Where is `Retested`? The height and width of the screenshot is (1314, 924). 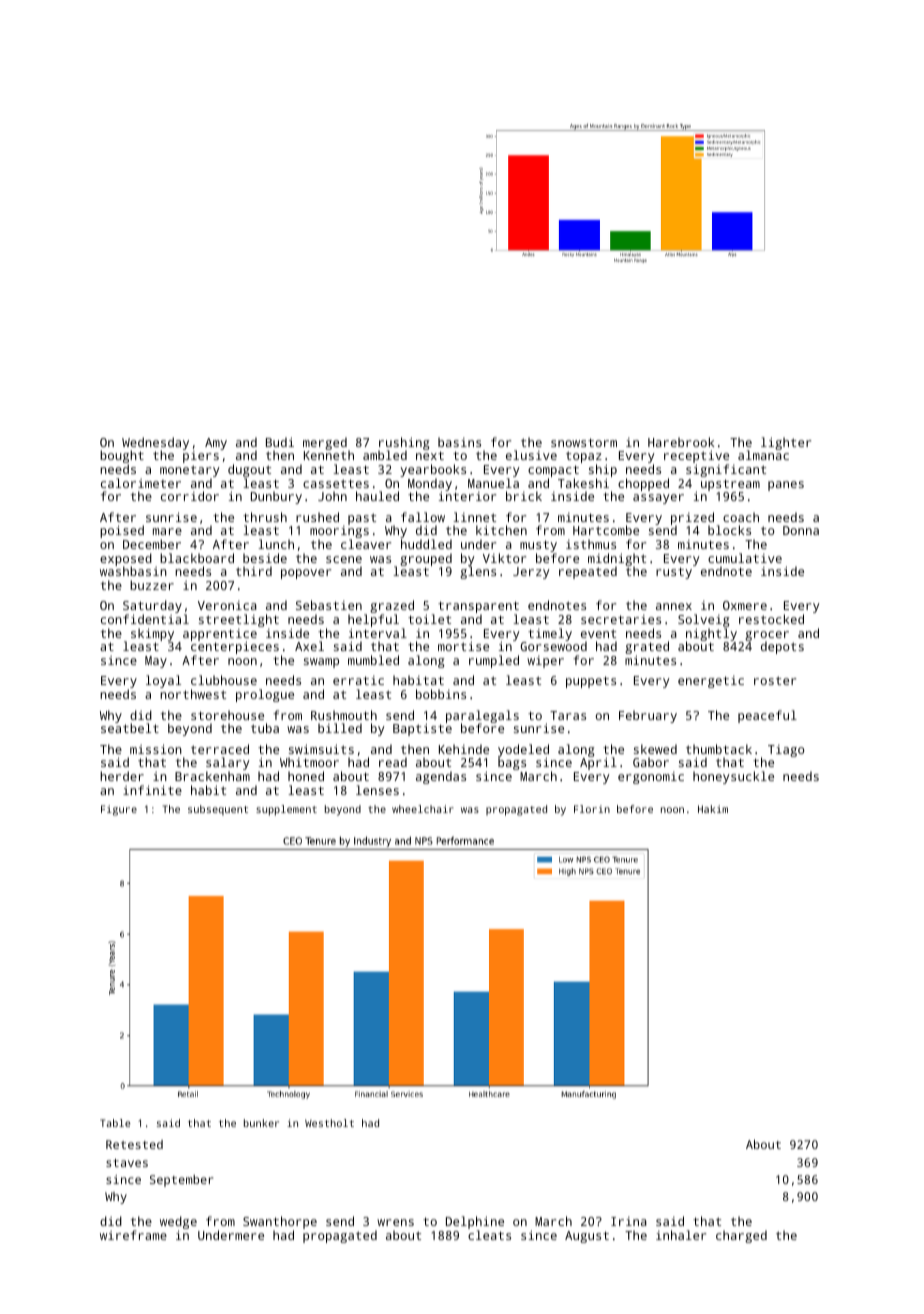
Retested is located at coordinates (134, 1144).
